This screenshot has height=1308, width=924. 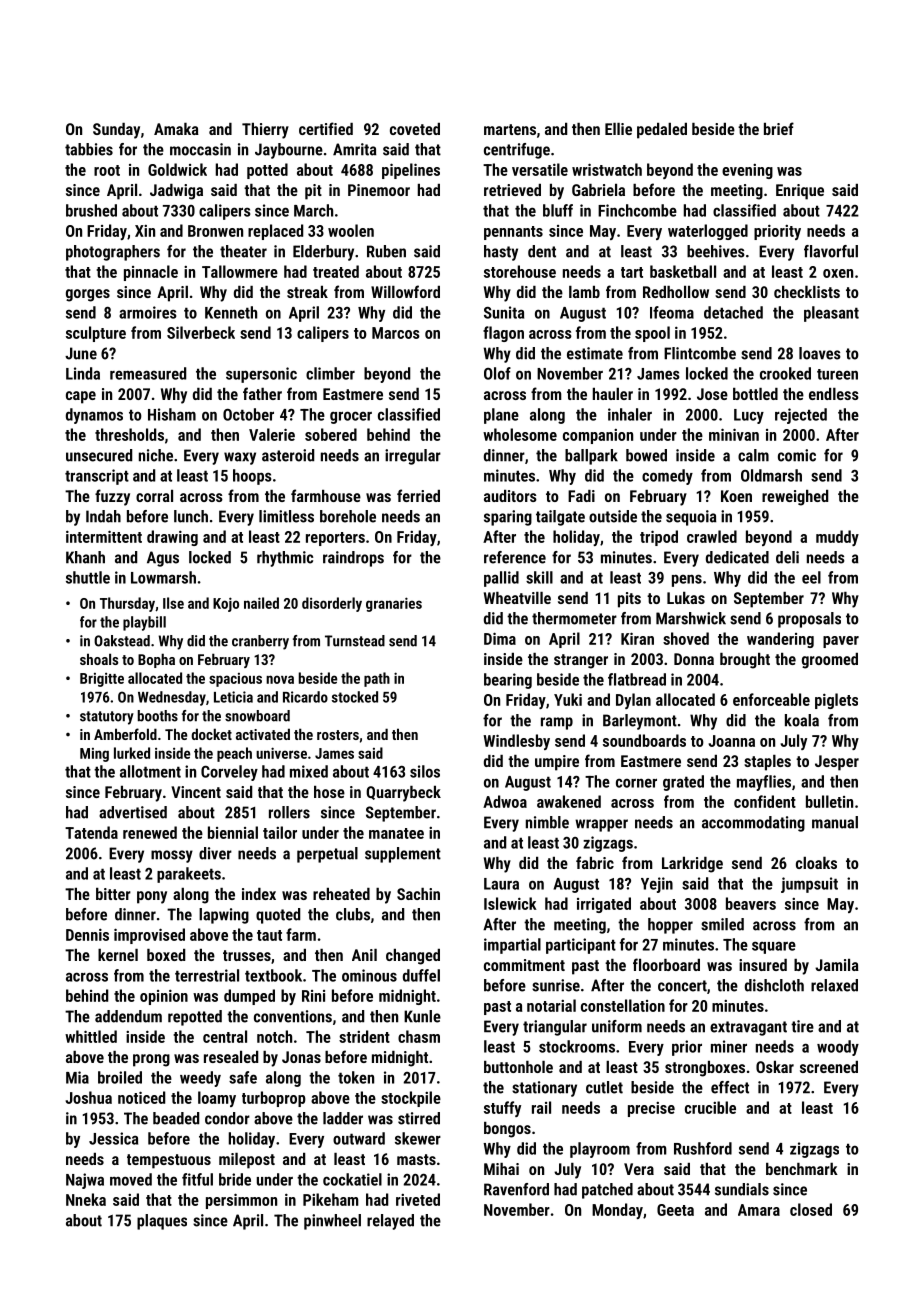 I want to click on Ruben, so click(x=386, y=251).
